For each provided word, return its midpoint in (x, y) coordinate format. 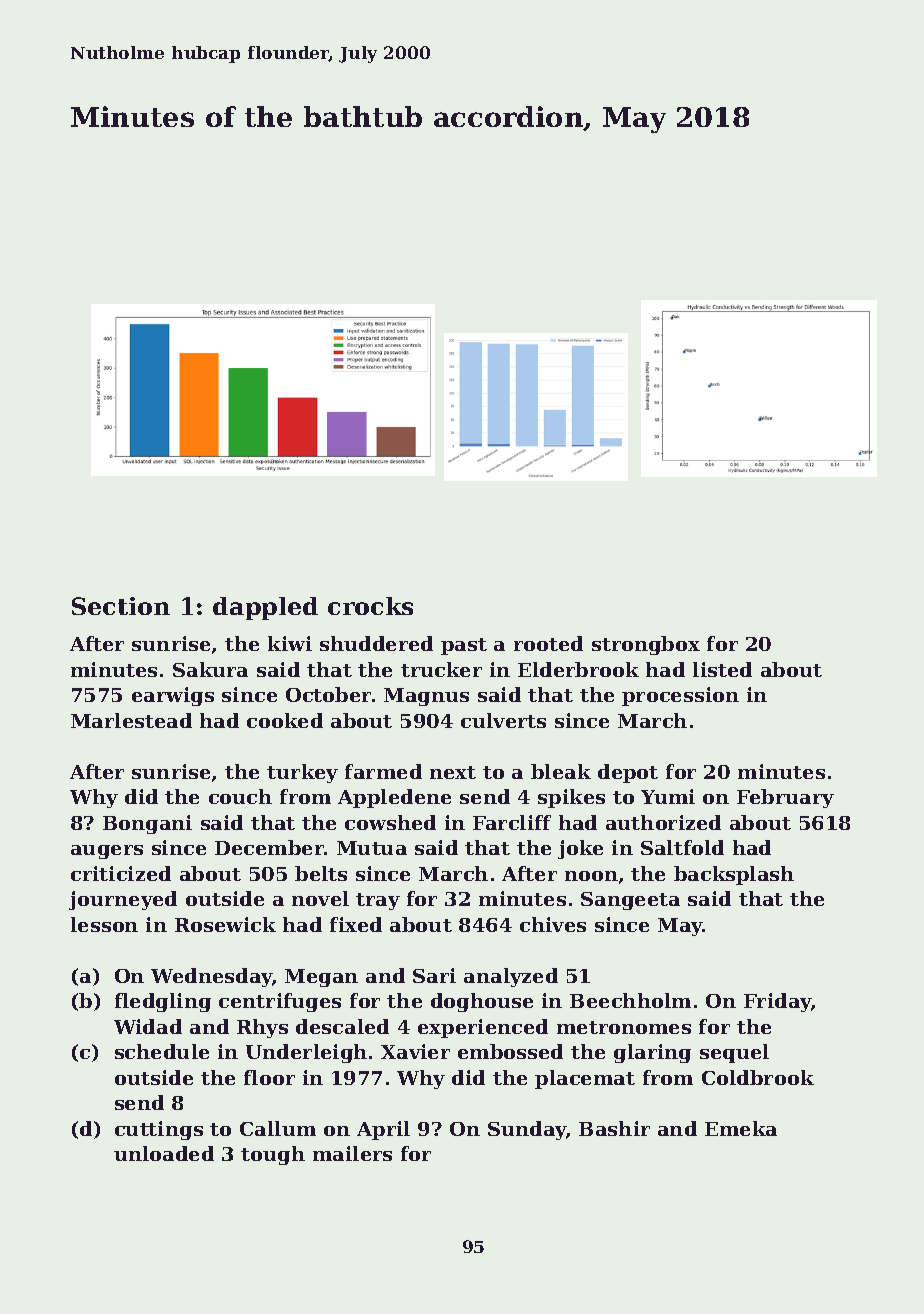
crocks (370, 606)
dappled (265, 608)
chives (553, 924)
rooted (548, 643)
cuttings (159, 1130)
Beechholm (630, 1000)
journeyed (123, 900)
